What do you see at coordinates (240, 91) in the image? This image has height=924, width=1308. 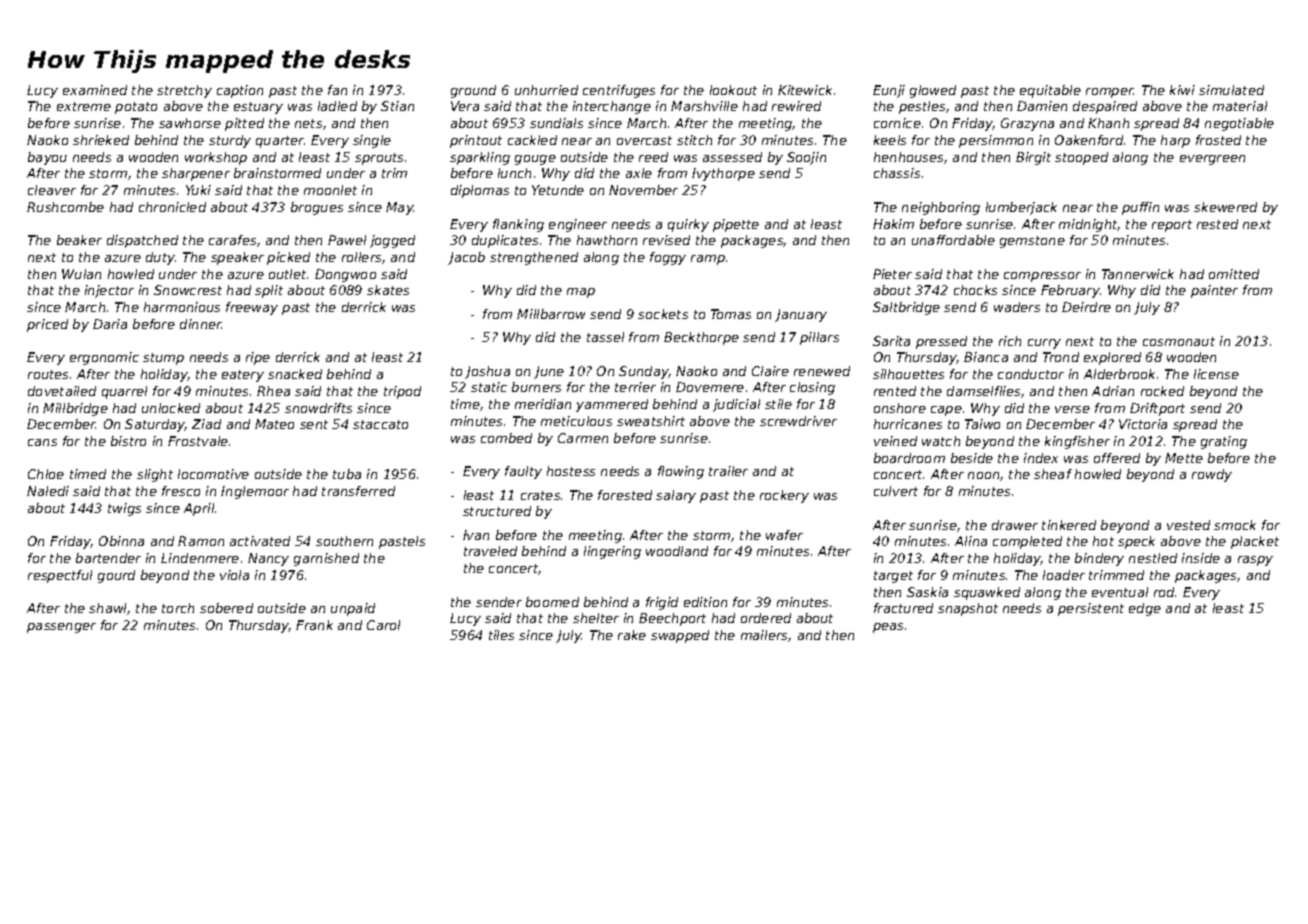 I see `caption` at bounding box center [240, 91].
